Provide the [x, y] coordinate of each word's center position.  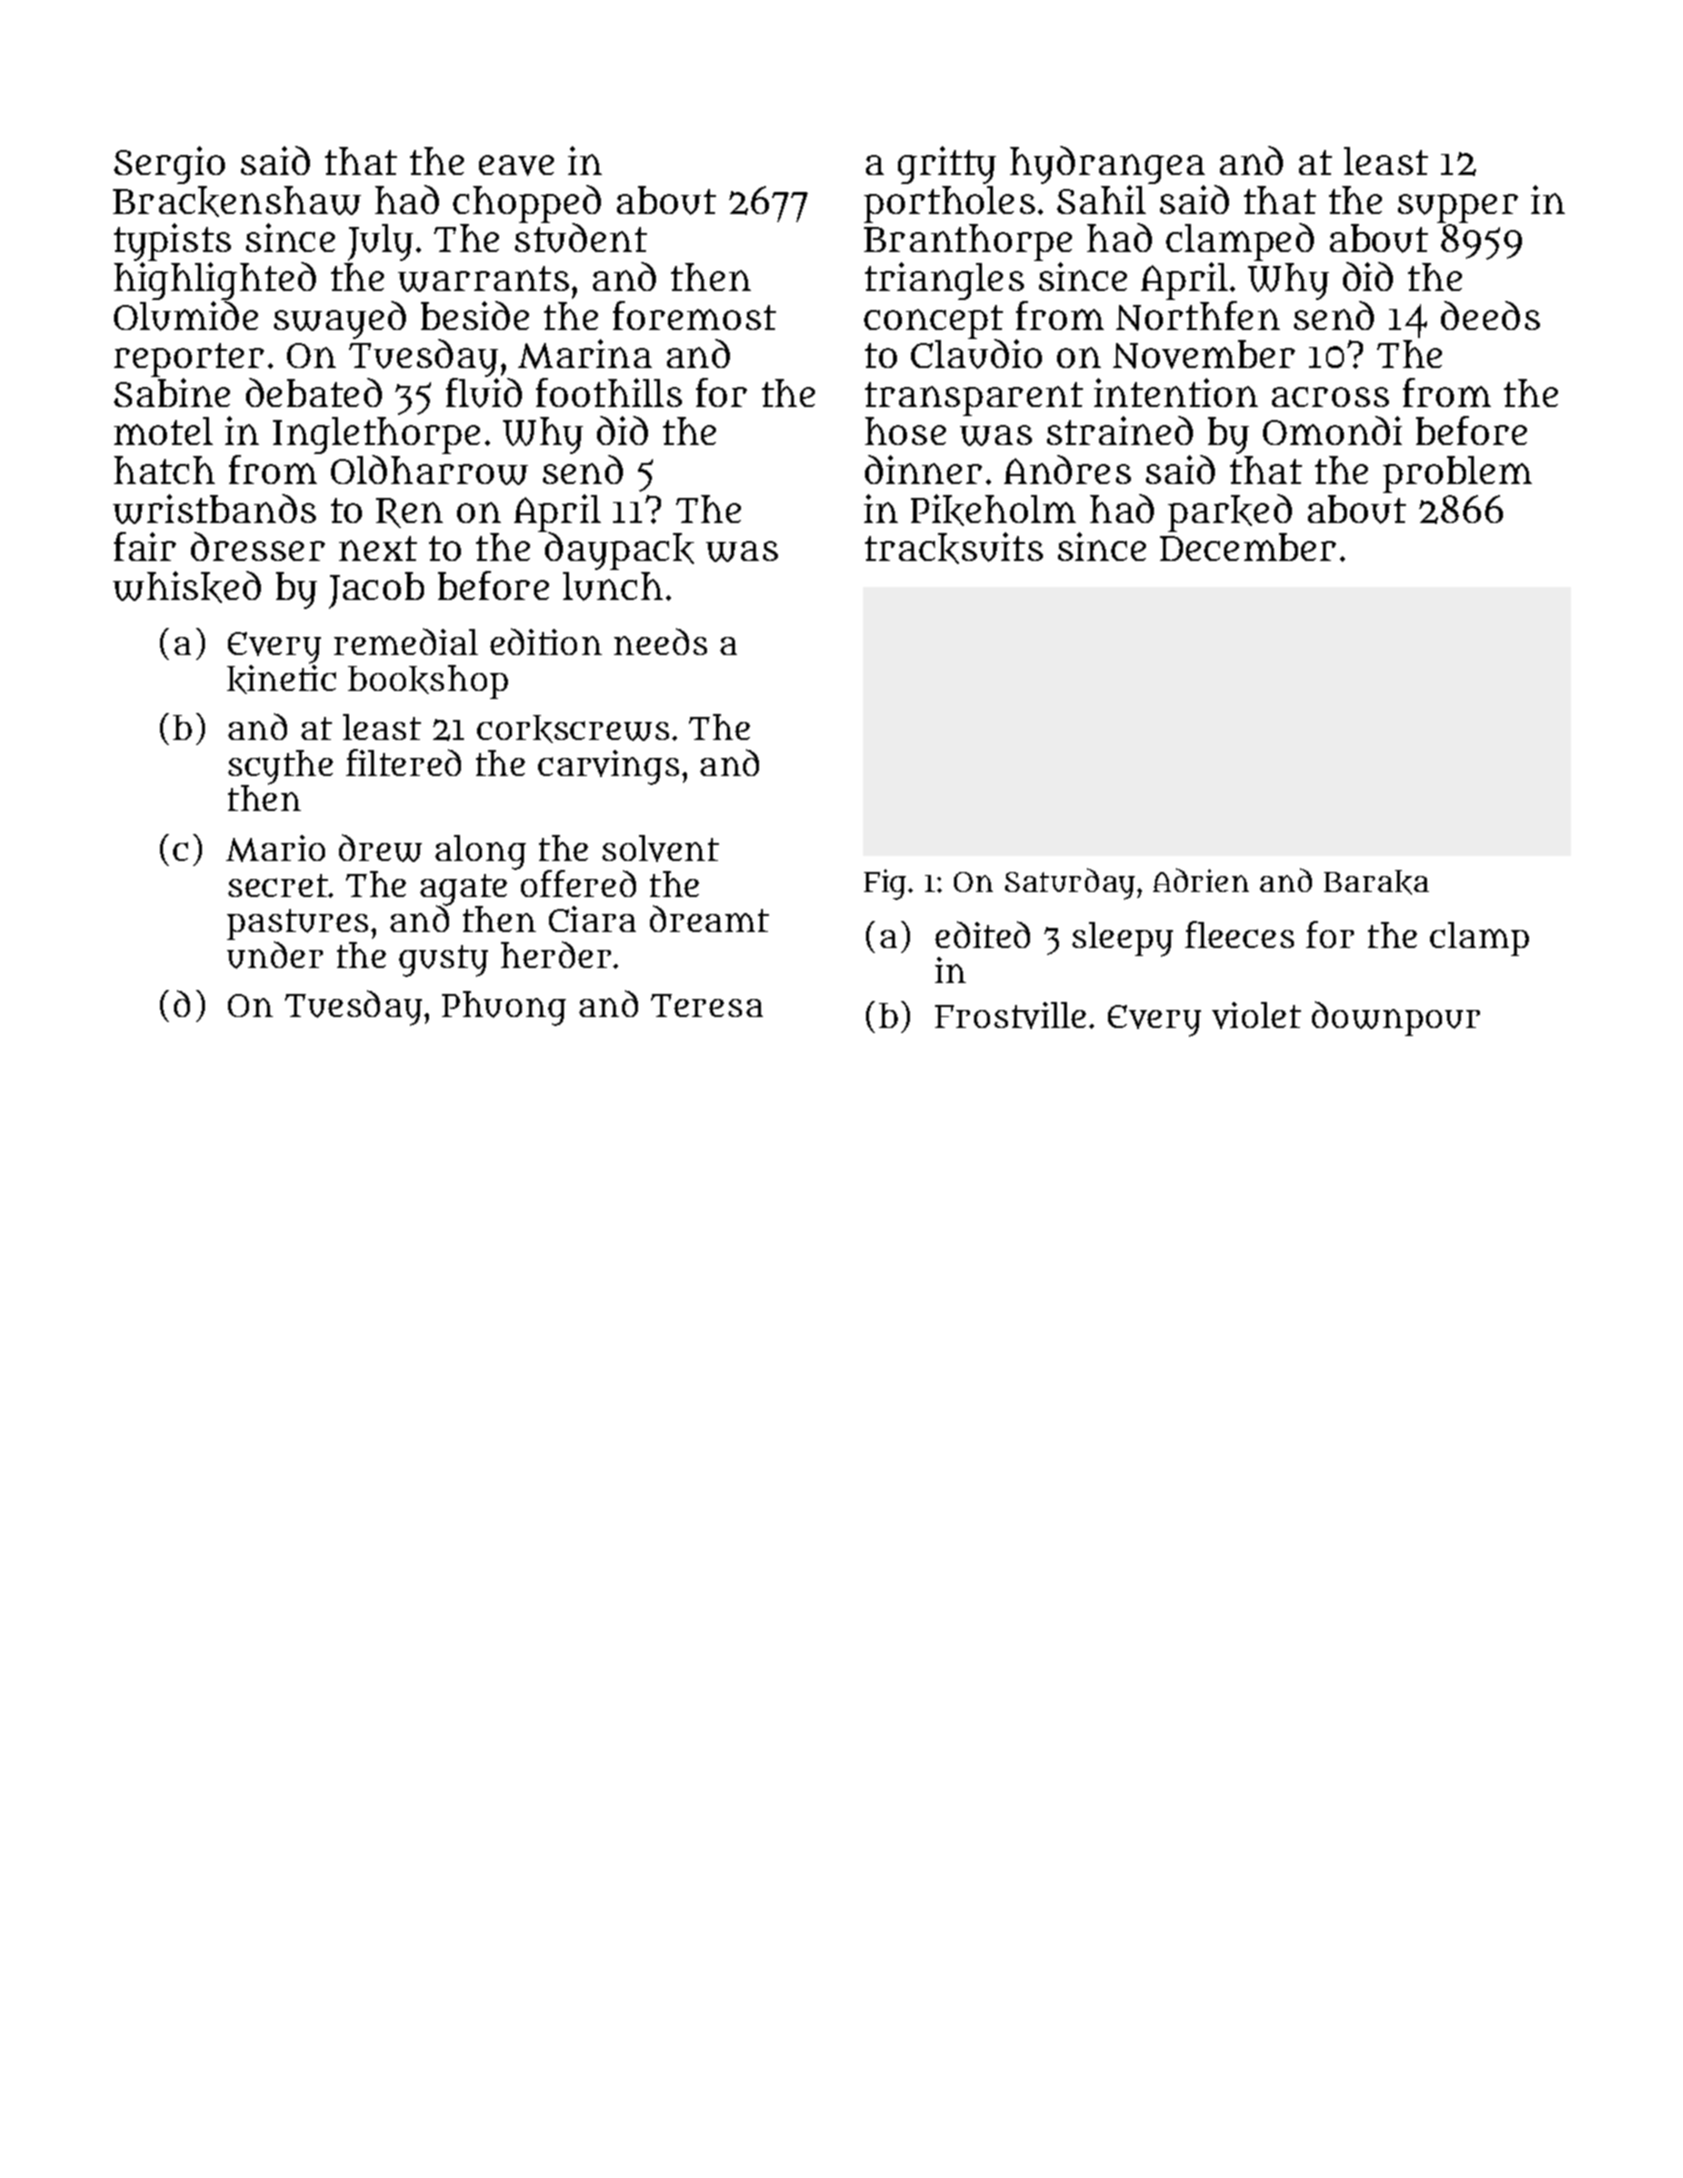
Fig [885, 884]
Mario [275, 848]
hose [905, 431]
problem [1457, 474]
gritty [947, 165]
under [275, 955]
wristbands [214, 509]
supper [1458, 208]
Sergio [169, 165]
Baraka [1376, 882]
